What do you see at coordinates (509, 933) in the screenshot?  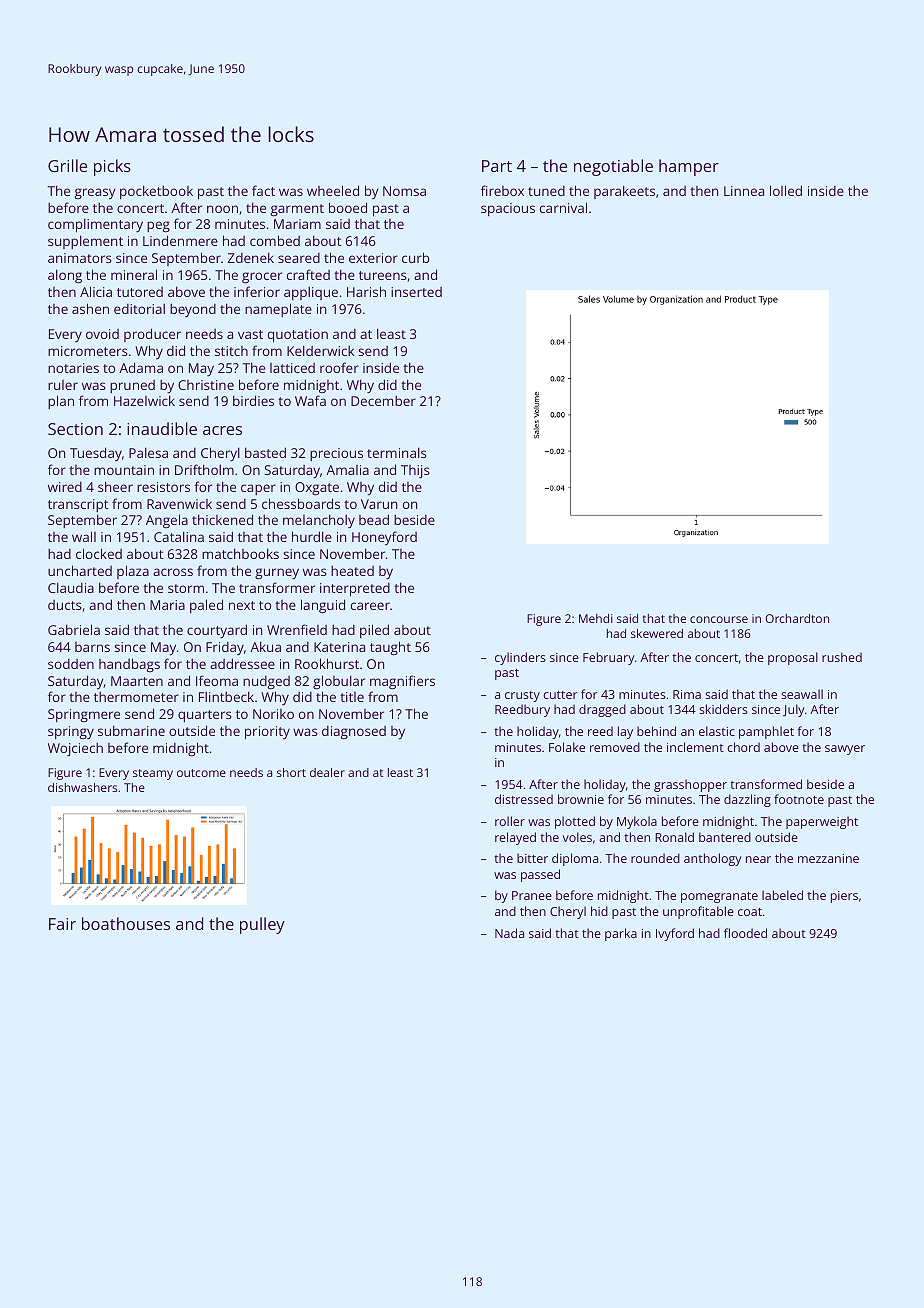 I see `Nada` at bounding box center [509, 933].
